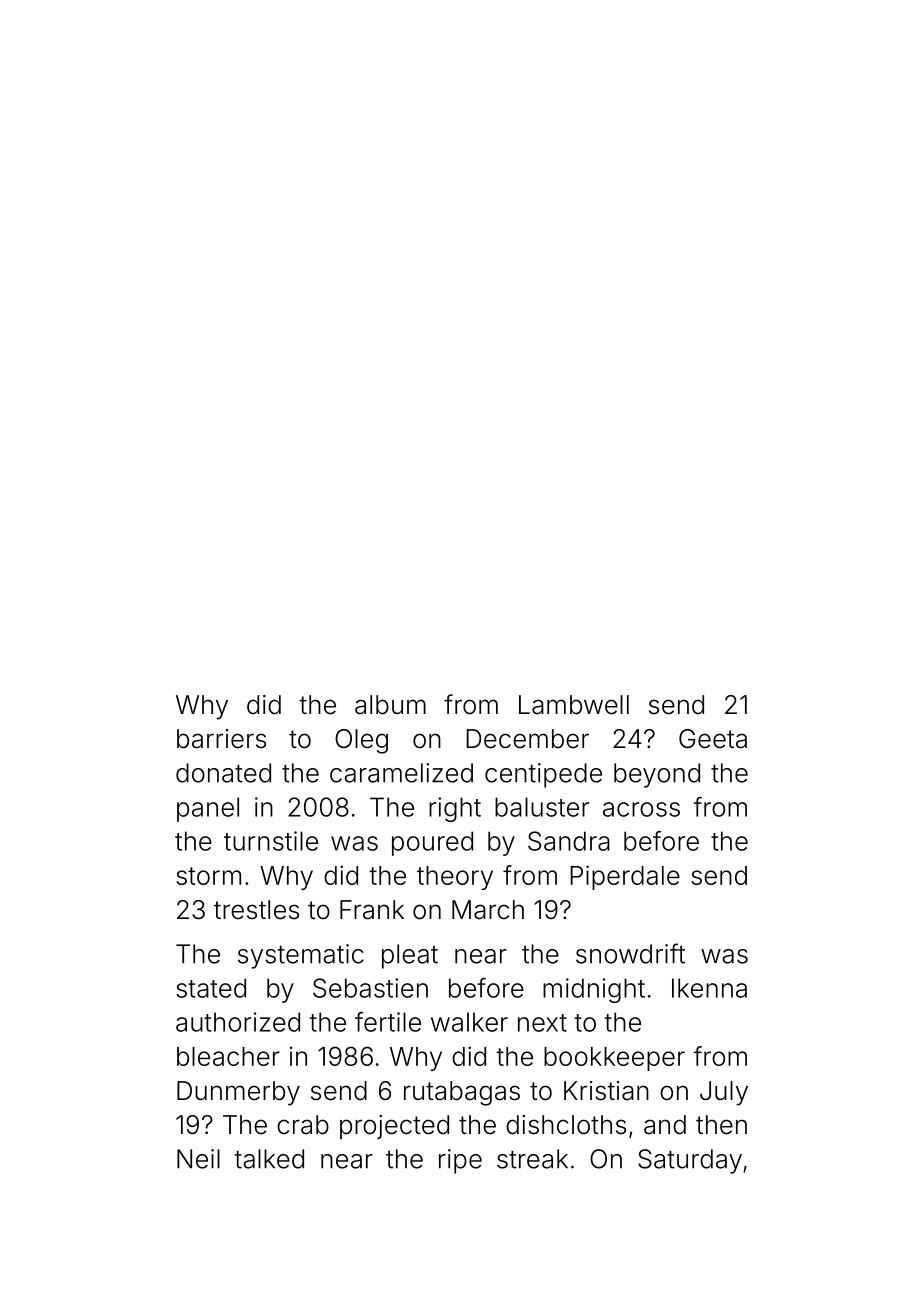  Describe the element at coordinates (542, 1023) in the page. I see `next` at that location.
